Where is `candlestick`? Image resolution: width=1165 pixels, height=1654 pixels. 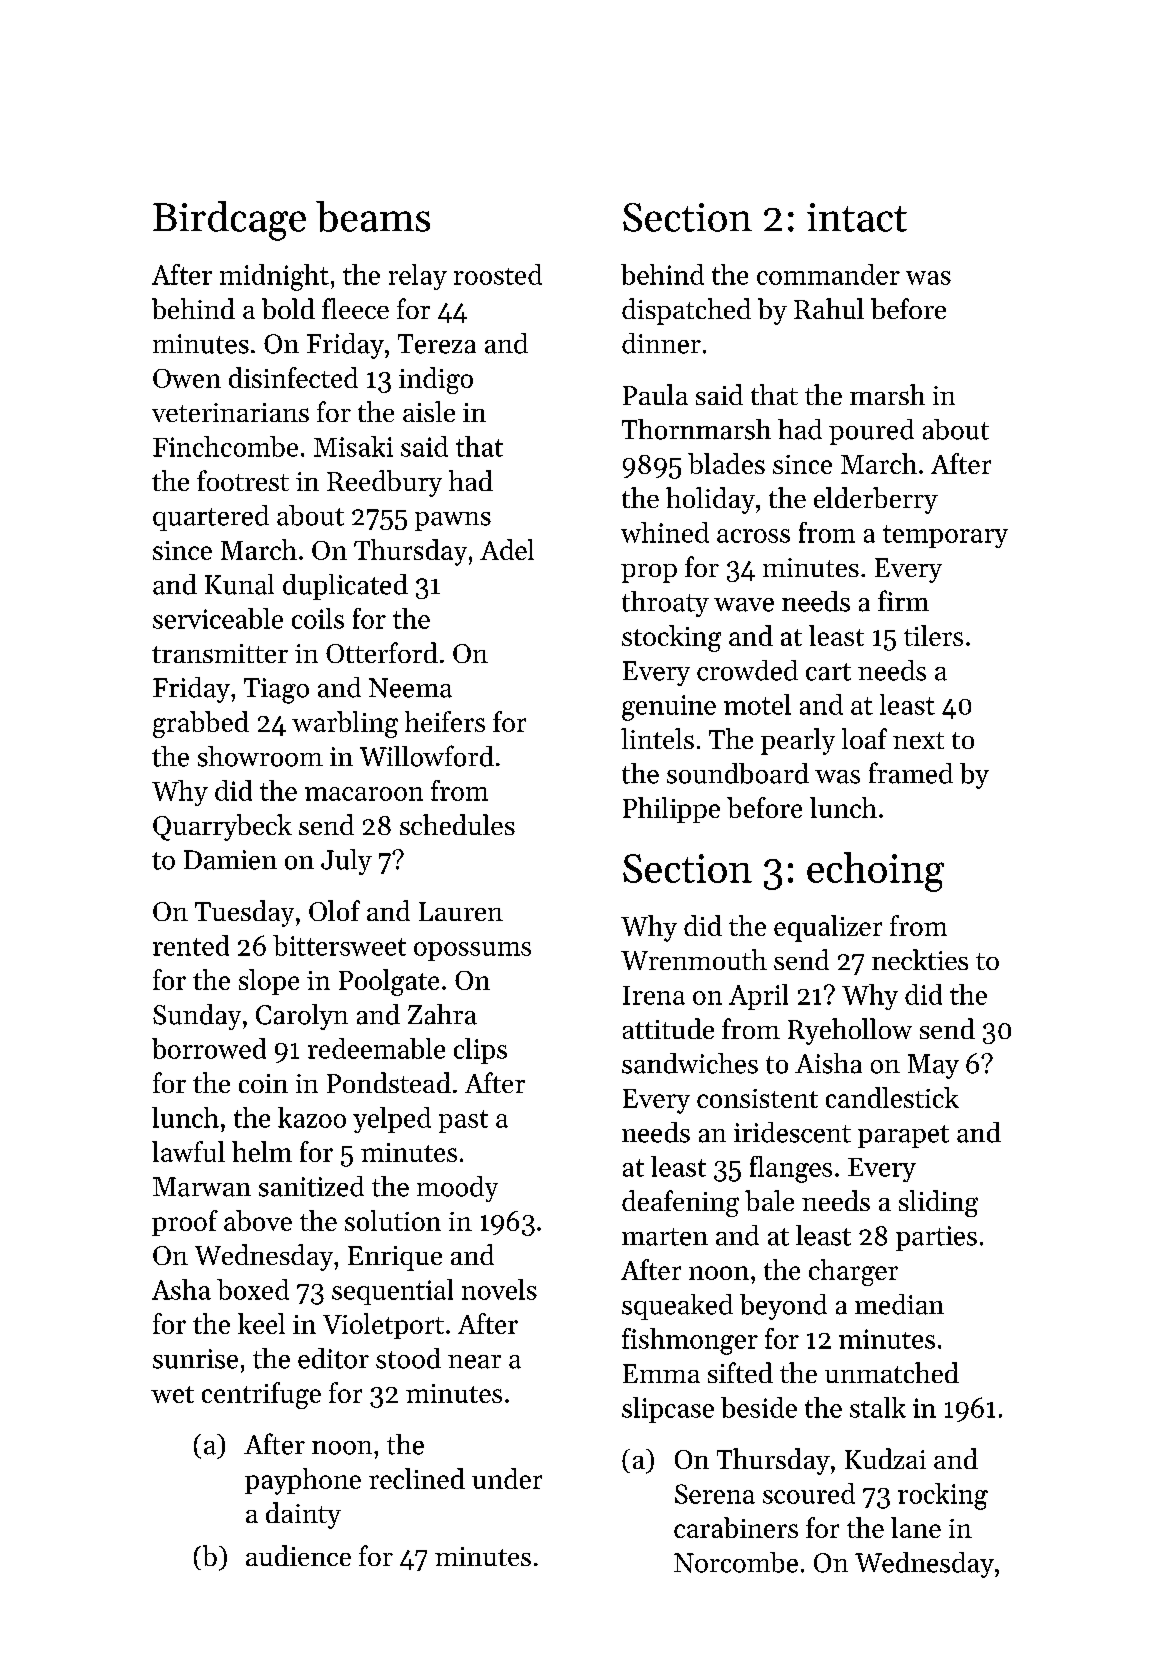 candlestick is located at coordinates (892, 1097).
